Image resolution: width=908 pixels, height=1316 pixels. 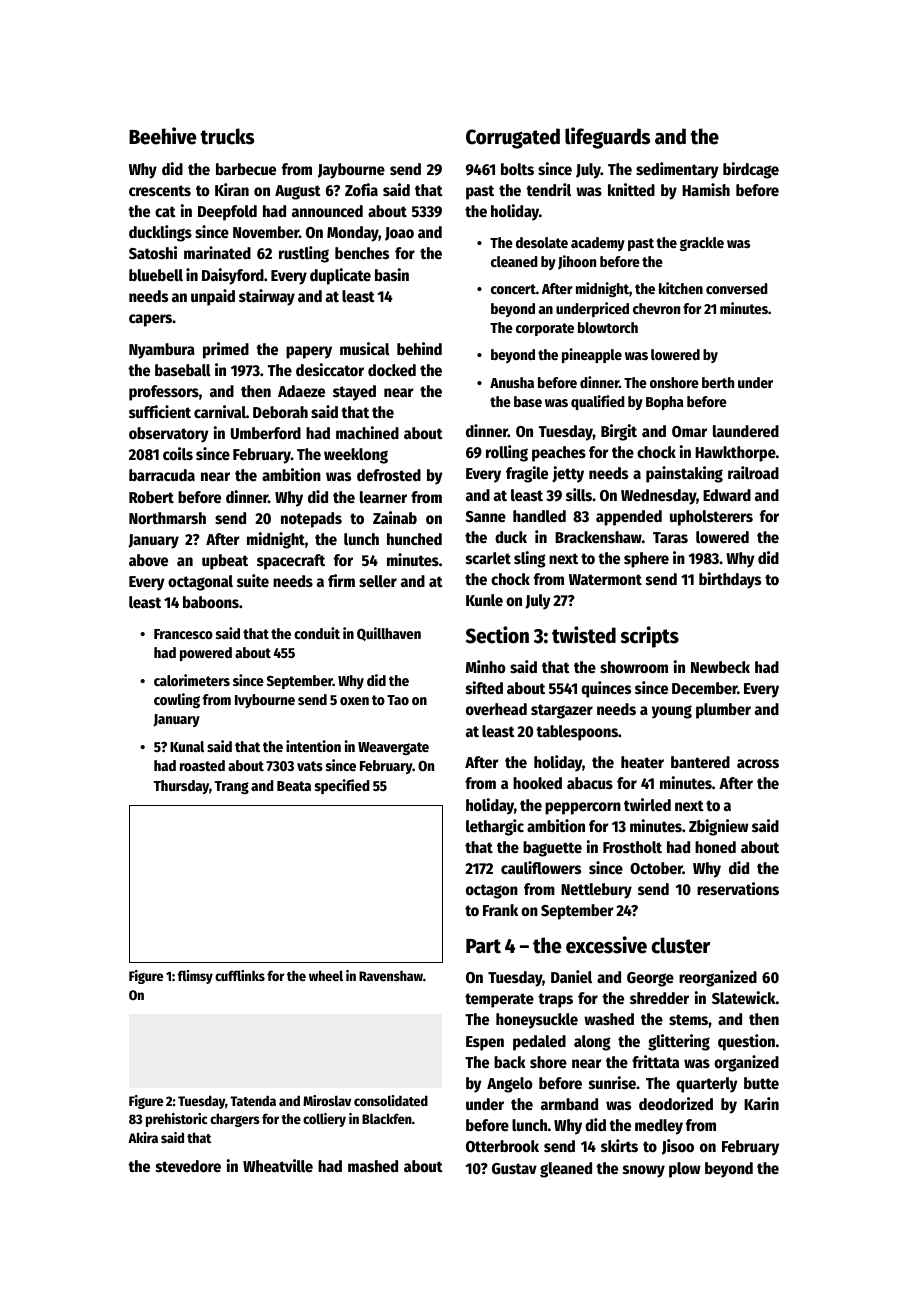 I want to click on Kunal, so click(x=187, y=746).
